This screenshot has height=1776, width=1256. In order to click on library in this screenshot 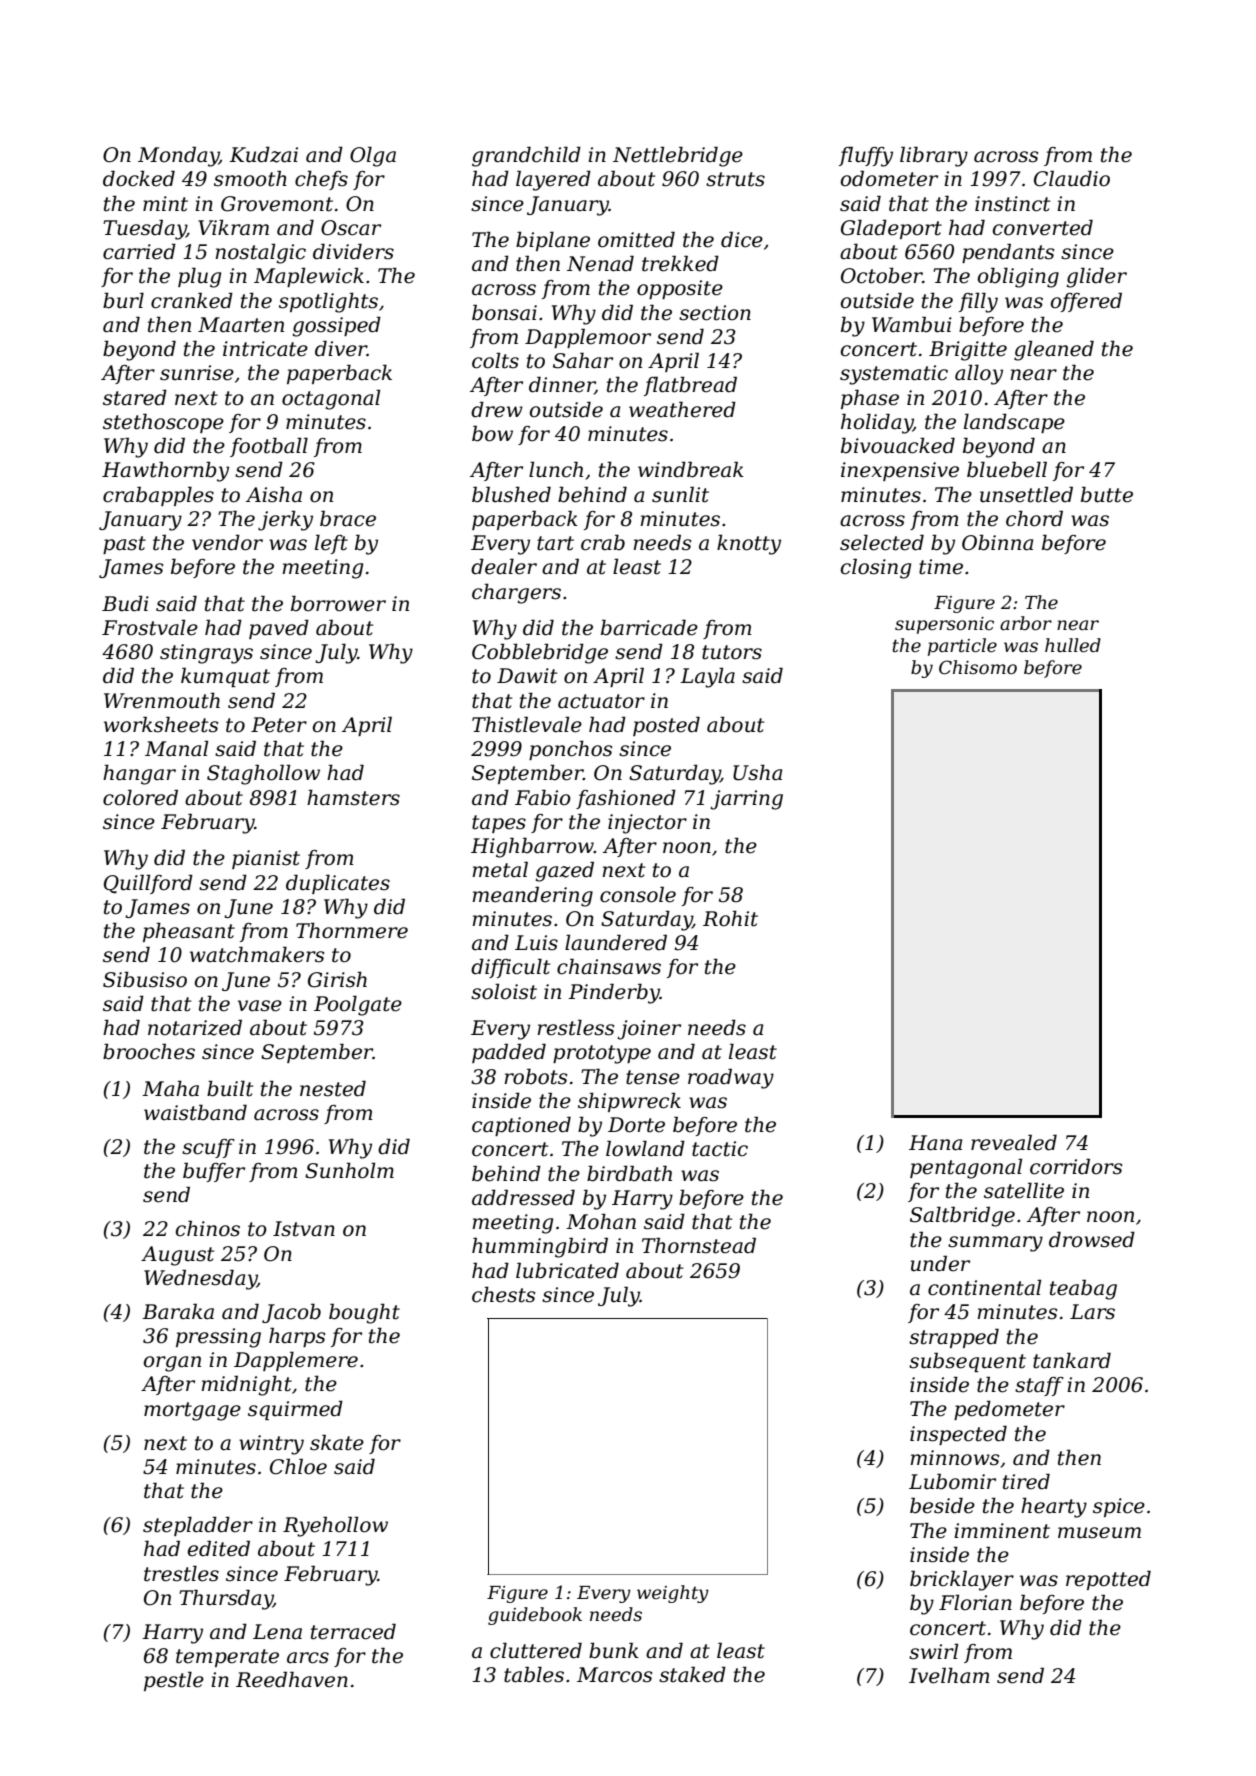, I will do `click(934, 156)`.
